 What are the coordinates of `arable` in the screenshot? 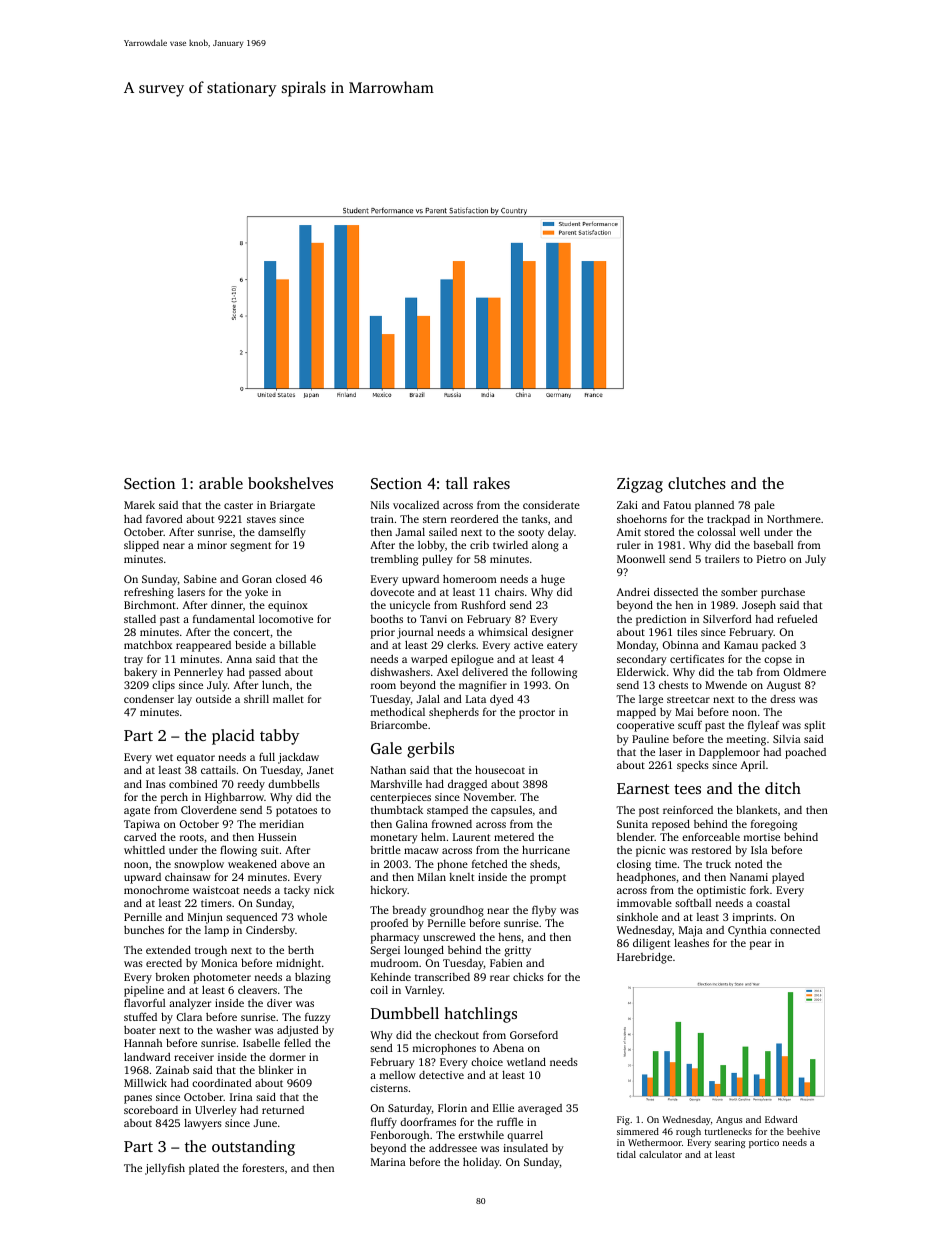 It's located at (221, 483).
